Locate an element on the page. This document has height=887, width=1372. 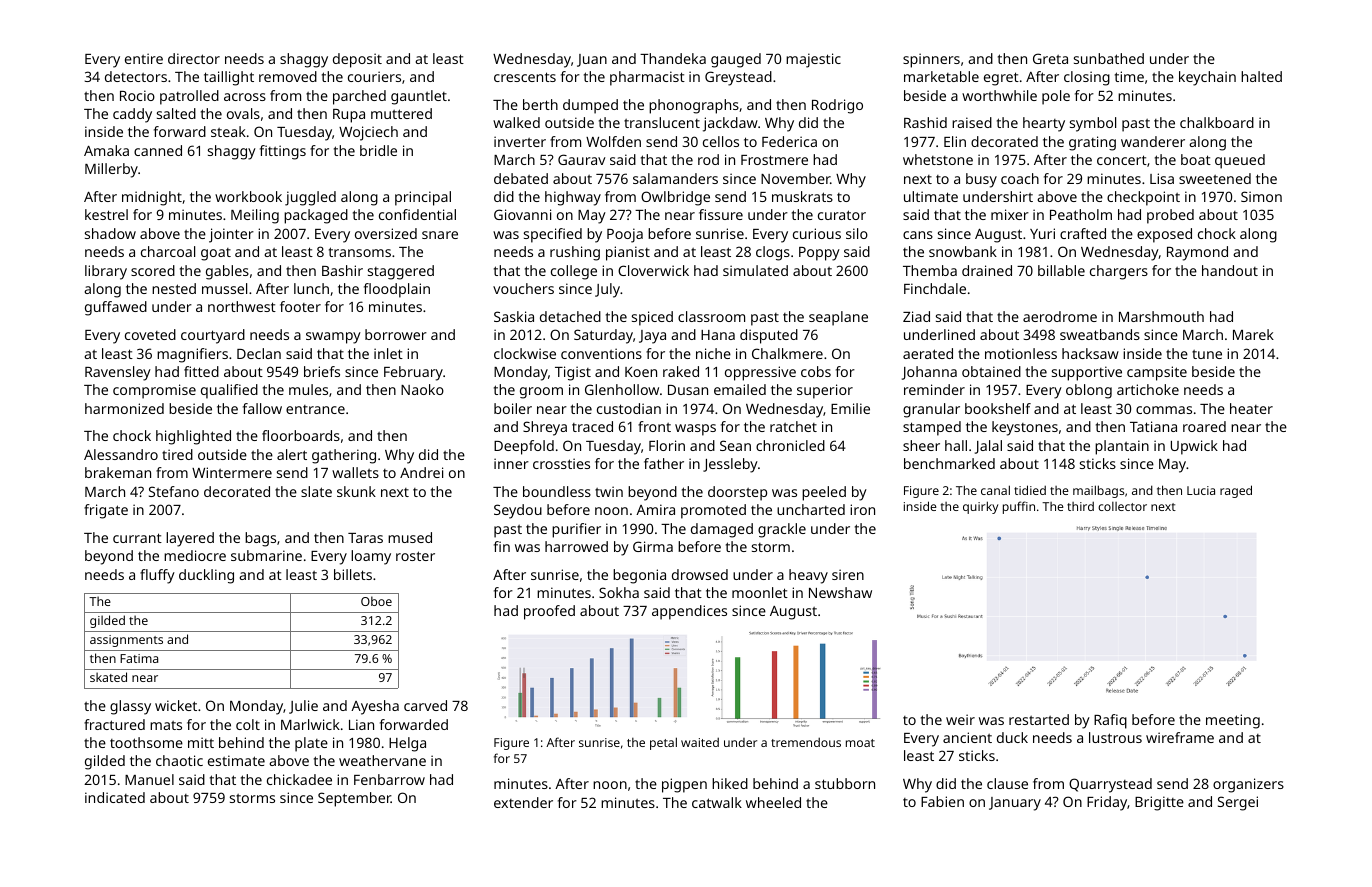
Newshaw is located at coordinates (840, 592).
